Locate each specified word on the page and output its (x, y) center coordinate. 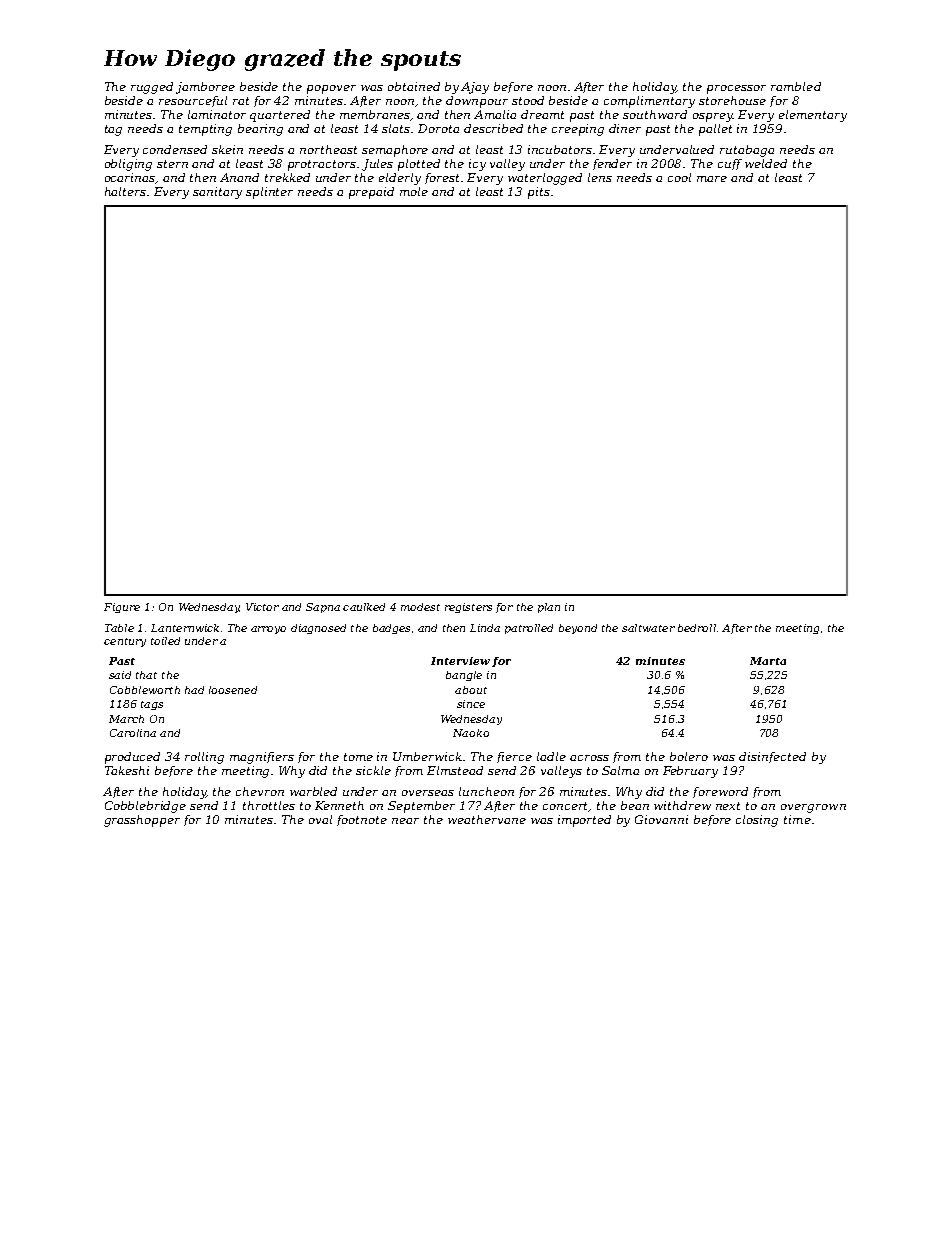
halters (125, 191)
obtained (414, 86)
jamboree (205, 88)
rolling (204, 758)
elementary (813, 116)
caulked (364, 607)
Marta (768, 661)
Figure (122, 608)
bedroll (697, 628)
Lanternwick (185, 628)
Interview (460, 661)
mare (712, 179)
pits (539, 193)
